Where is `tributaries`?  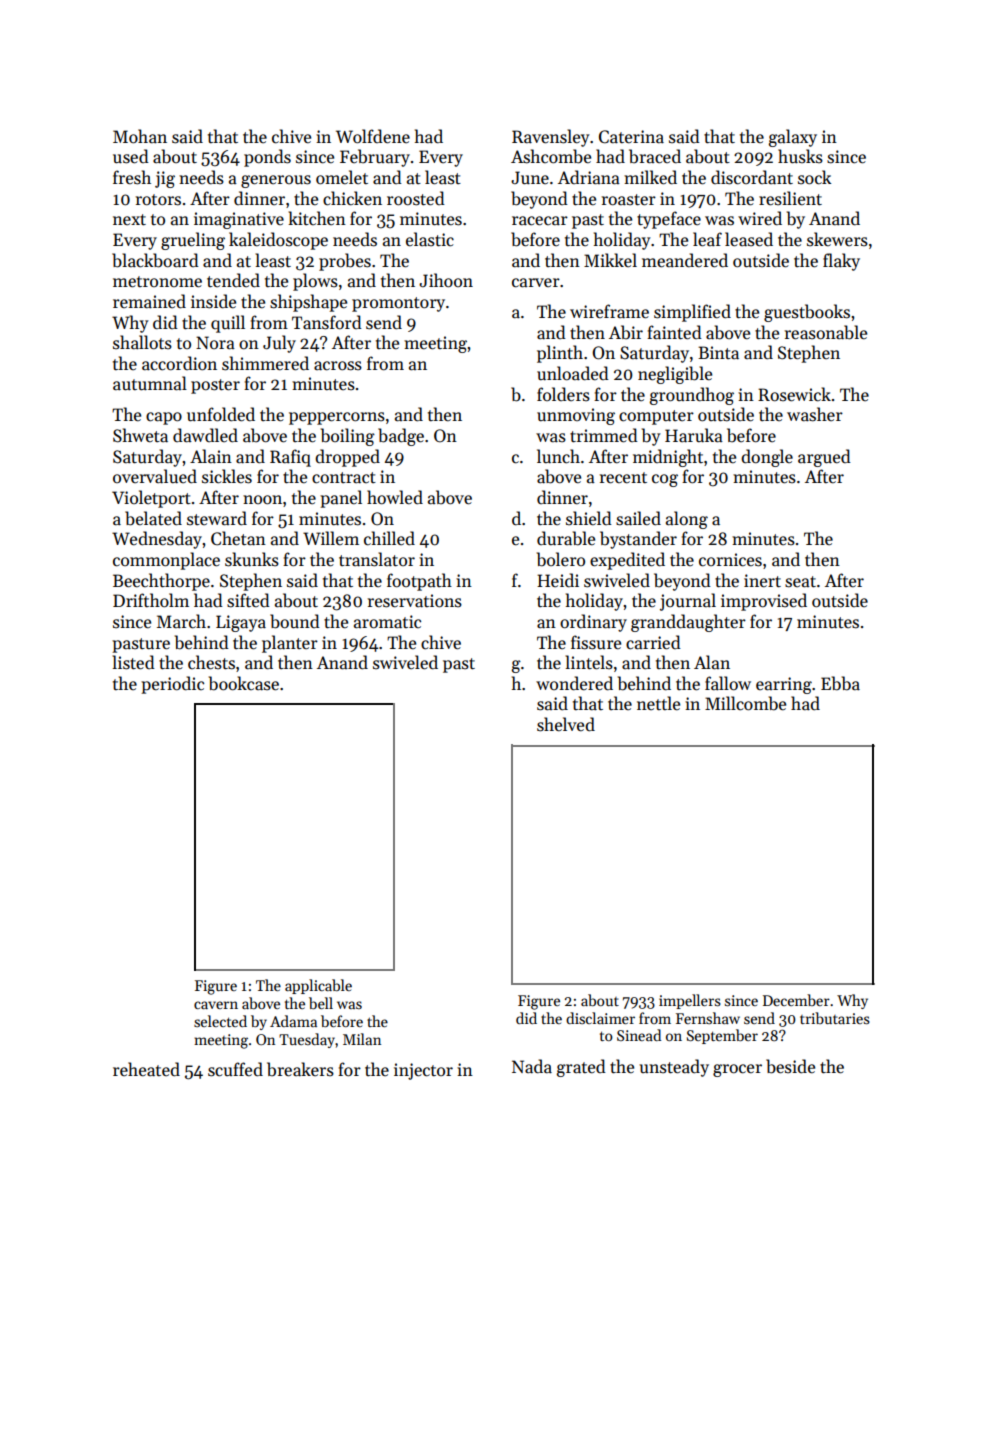
tributaries is located at coordinates (835, 1018).
